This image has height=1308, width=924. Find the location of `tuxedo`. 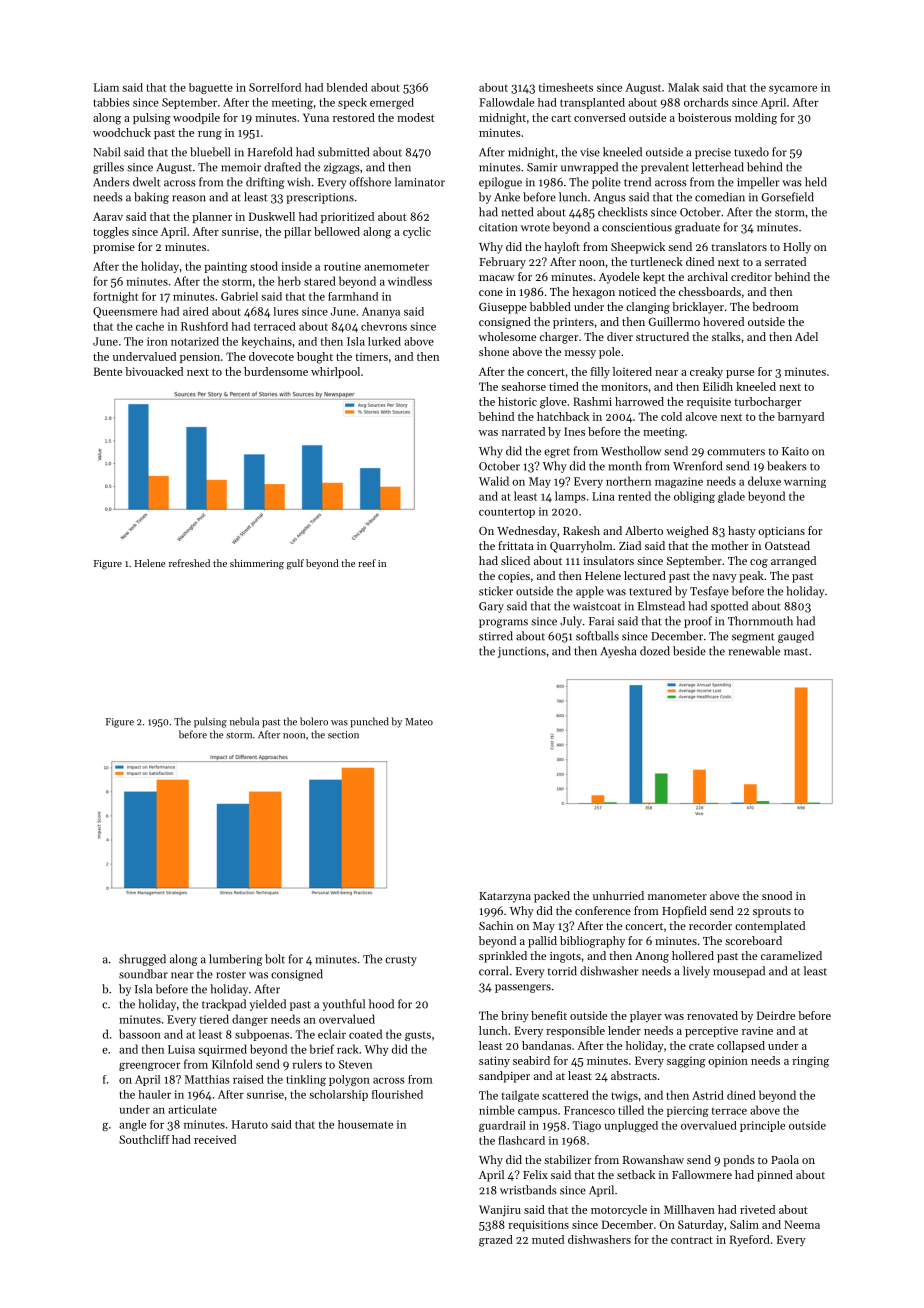

tuxedo is located at coordinates (751, 152).
